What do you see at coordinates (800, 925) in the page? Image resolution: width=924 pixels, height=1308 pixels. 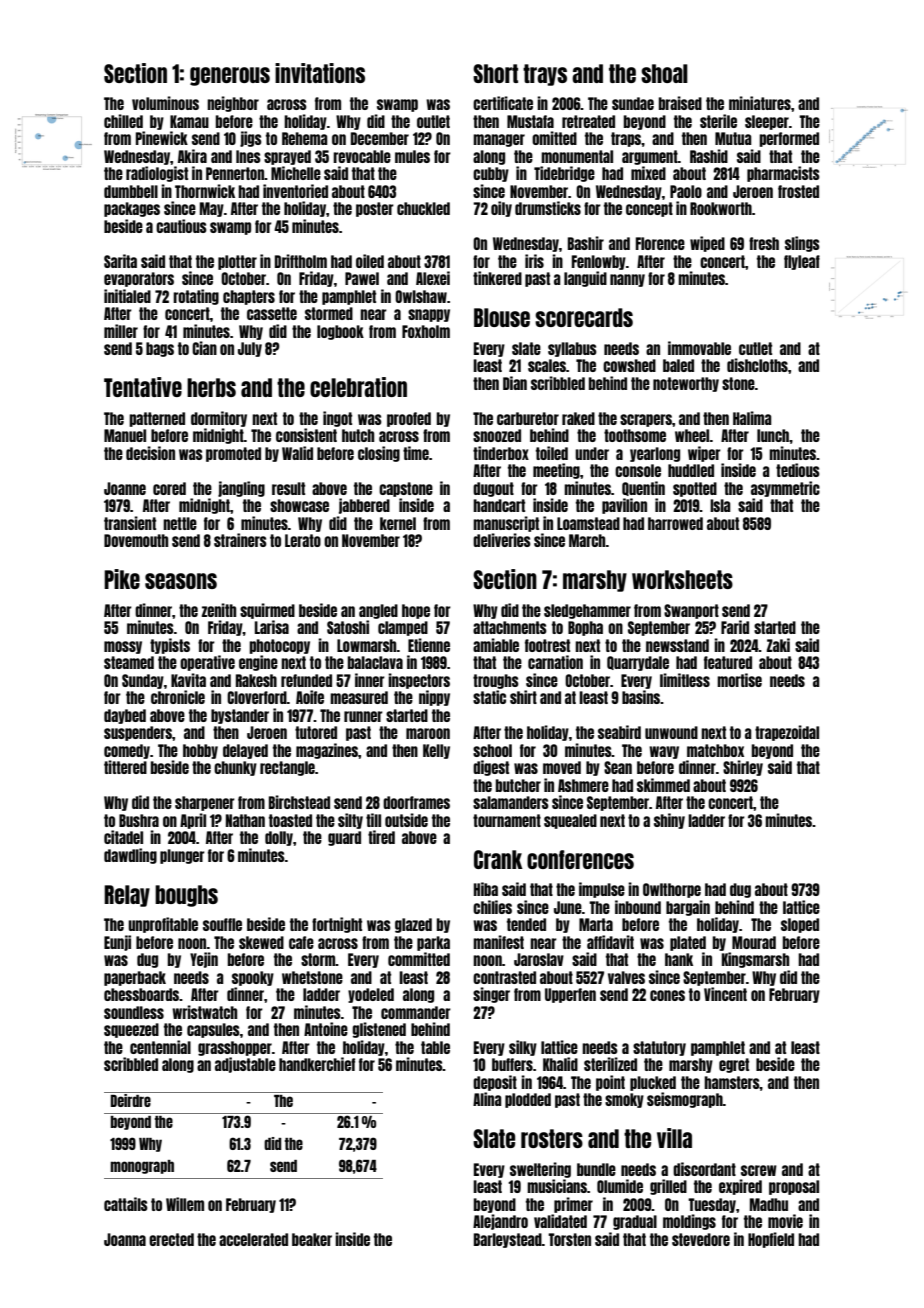 I see `sloped` at bounding box center [800, 925].
